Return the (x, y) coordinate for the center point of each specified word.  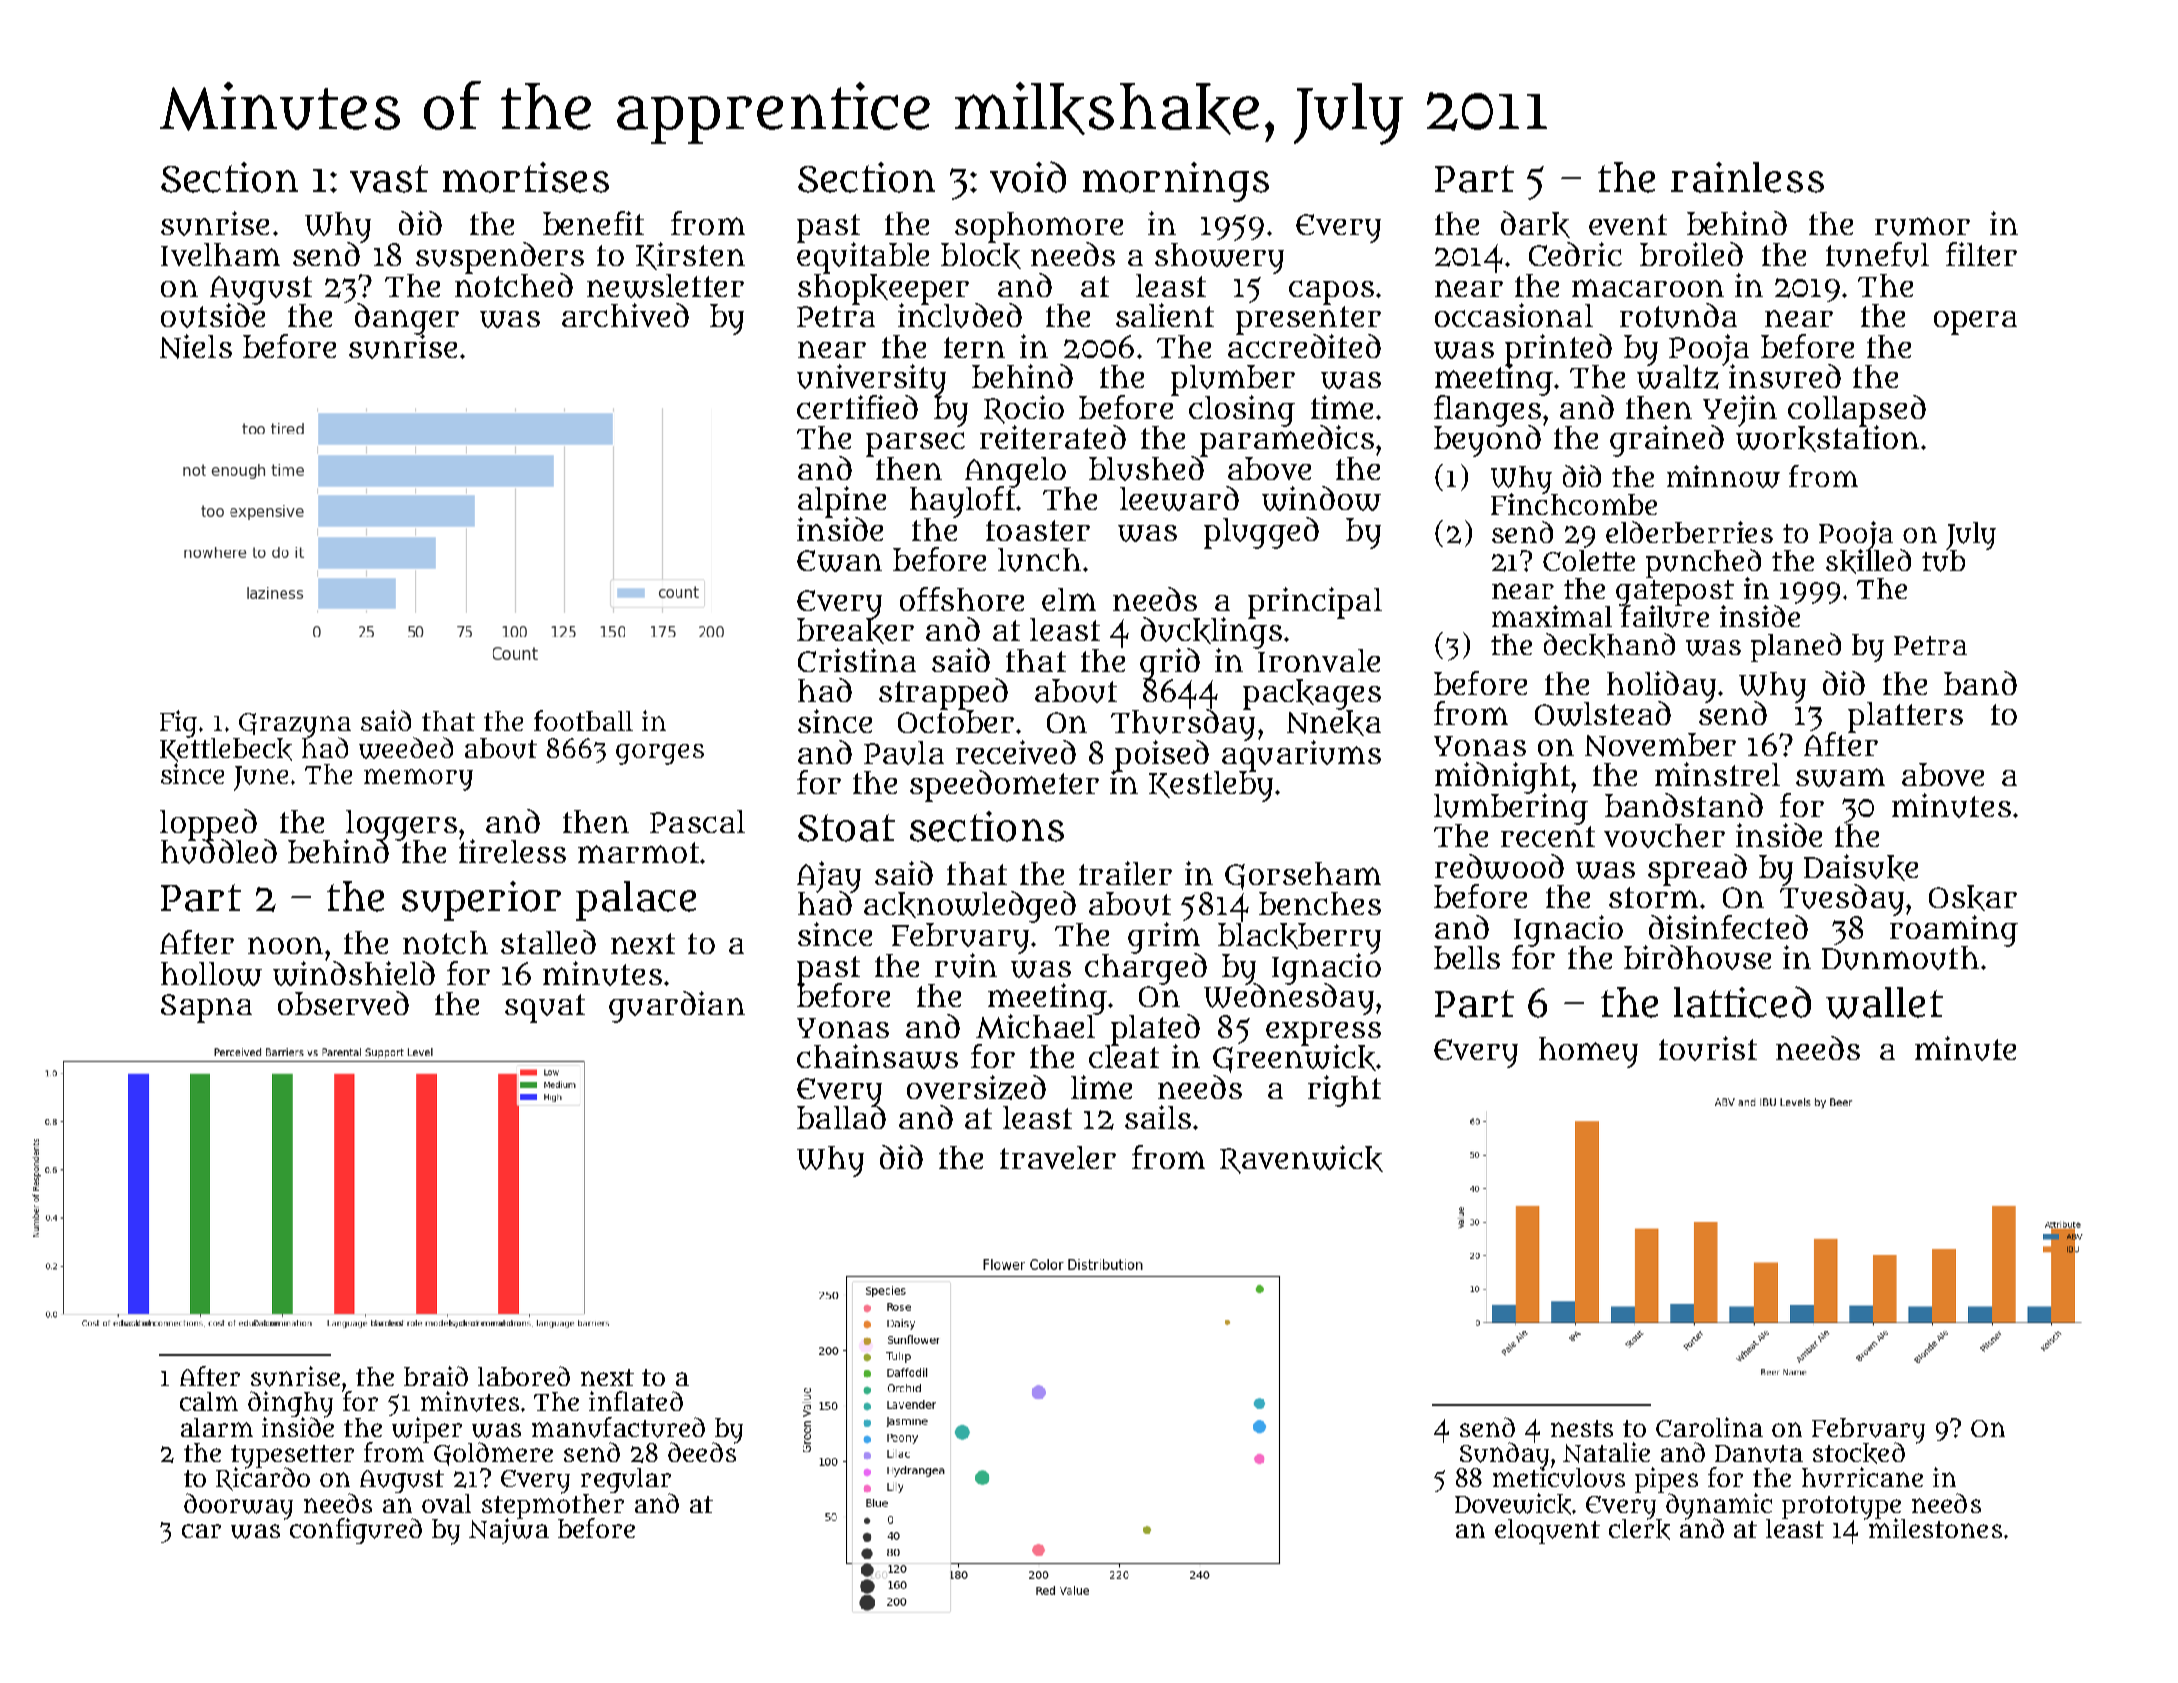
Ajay (829, 876)
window (1321, 498)
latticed (1742, 1002)
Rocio (1024, 409)
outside (213, 316)
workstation (1827, 439)
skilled (1868, 561)
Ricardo (263, 1479)
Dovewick (1513, 1504)
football (583, 720)
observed (343, 1003)
